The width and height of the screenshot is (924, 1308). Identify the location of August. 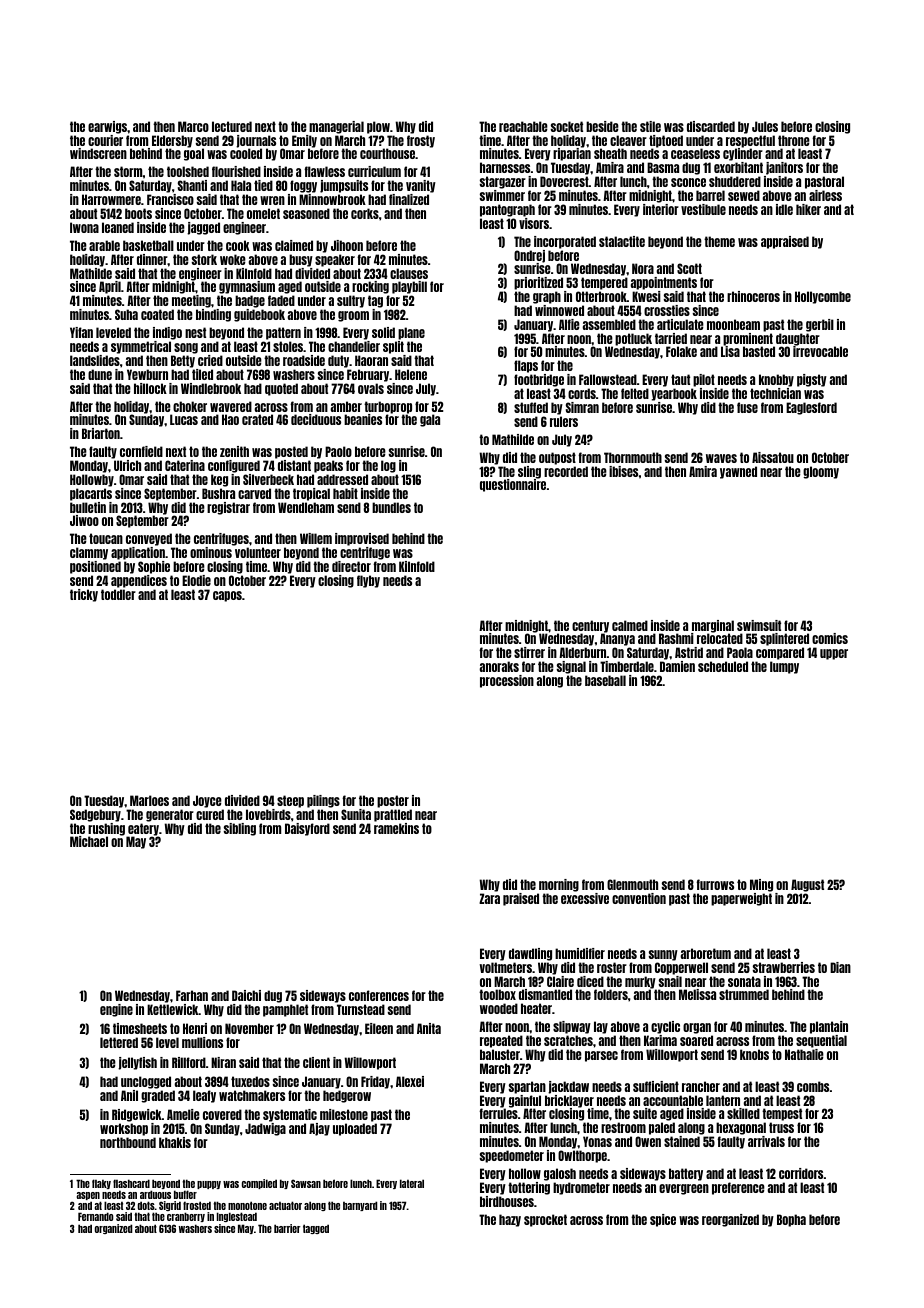
(807, 885).
